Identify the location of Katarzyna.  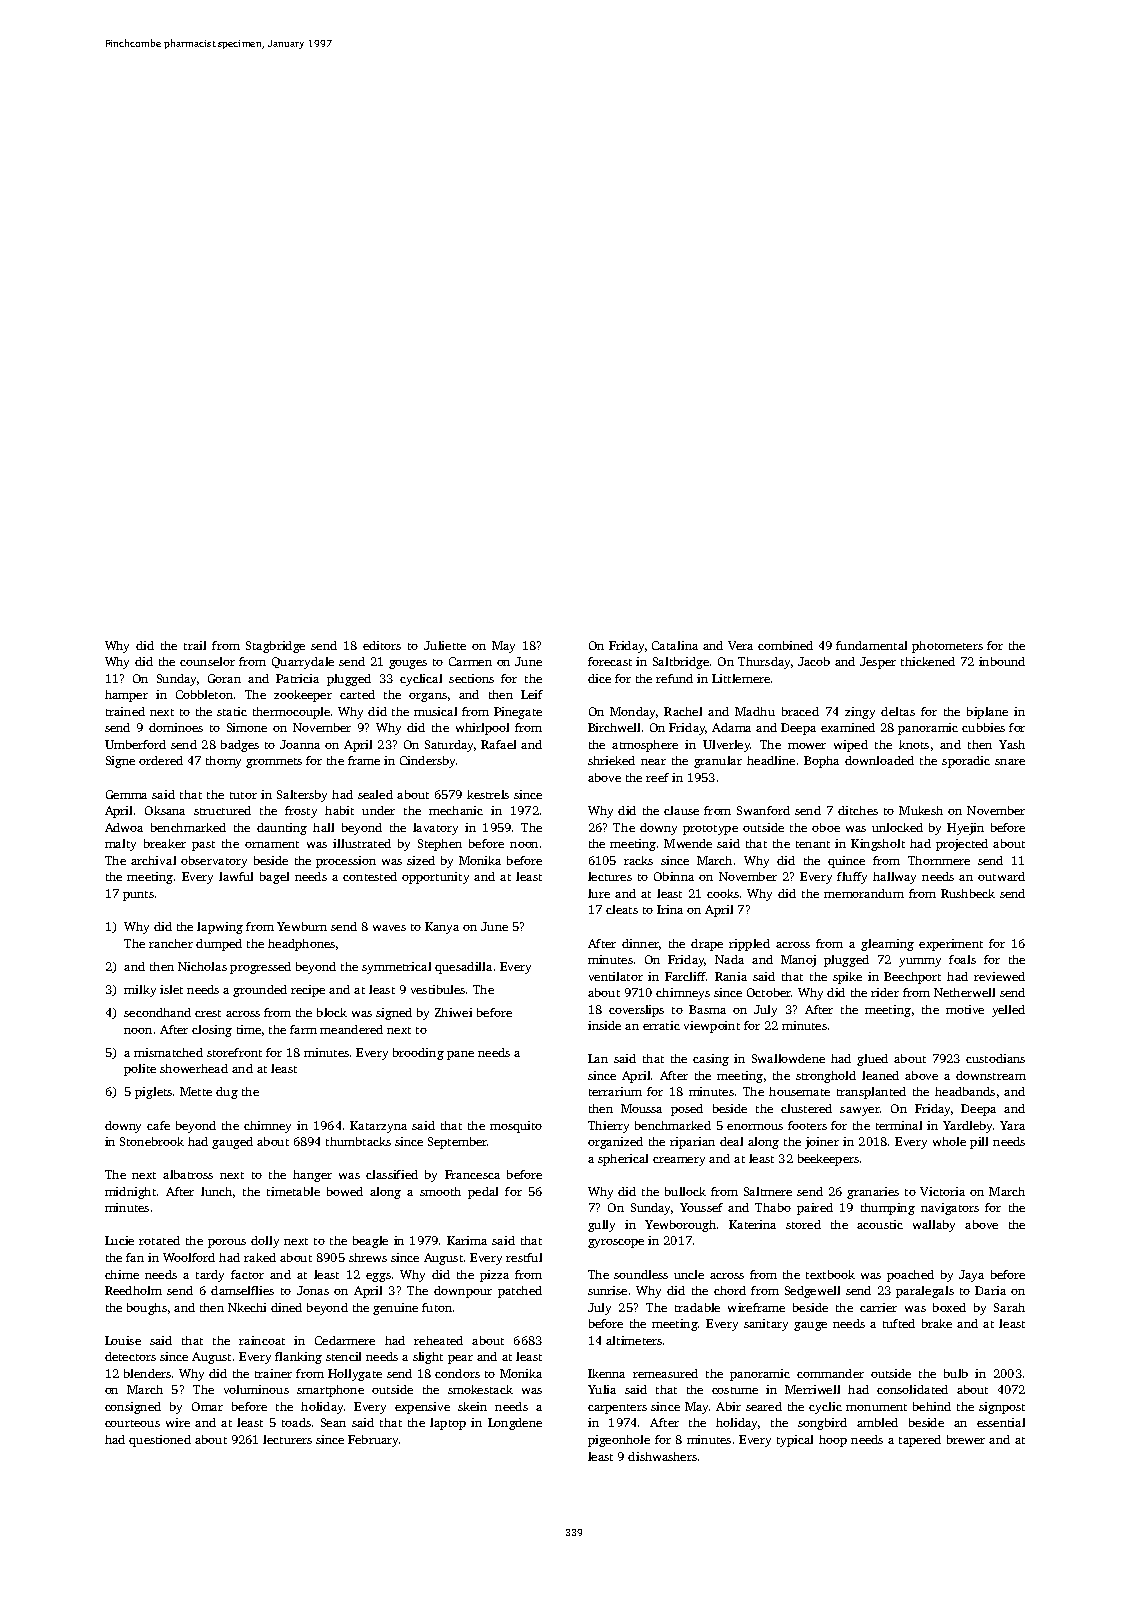
(378, 1127).
